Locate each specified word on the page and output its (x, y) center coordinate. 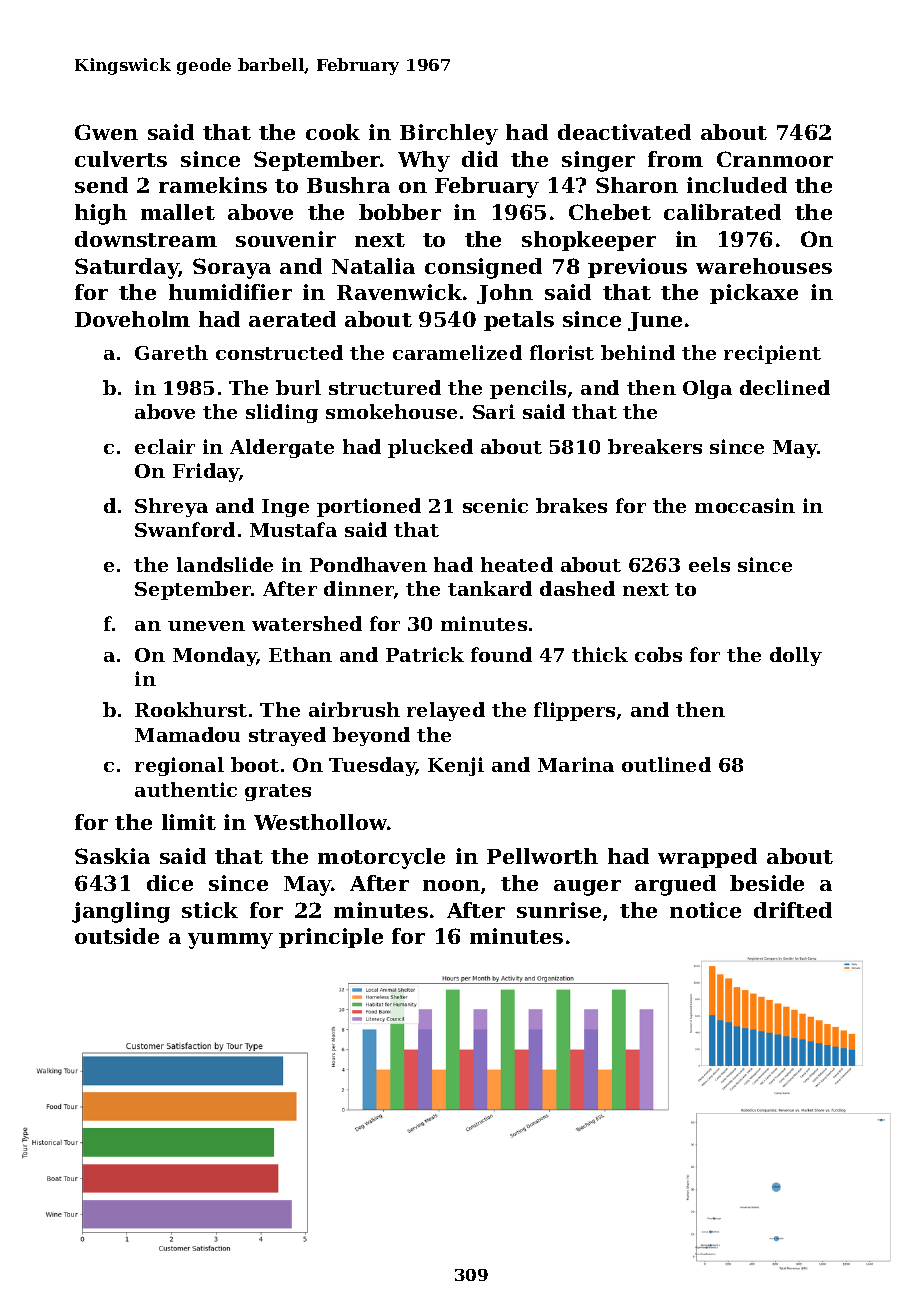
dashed (577, 588)
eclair (165, 446)
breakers (655, 446)
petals (519, 321)
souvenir (286, 239)
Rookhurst (191, 709)
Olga (707, 389)
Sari (494, 411)
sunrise (559, 910)
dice (170, 883)
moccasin (745, 505)
